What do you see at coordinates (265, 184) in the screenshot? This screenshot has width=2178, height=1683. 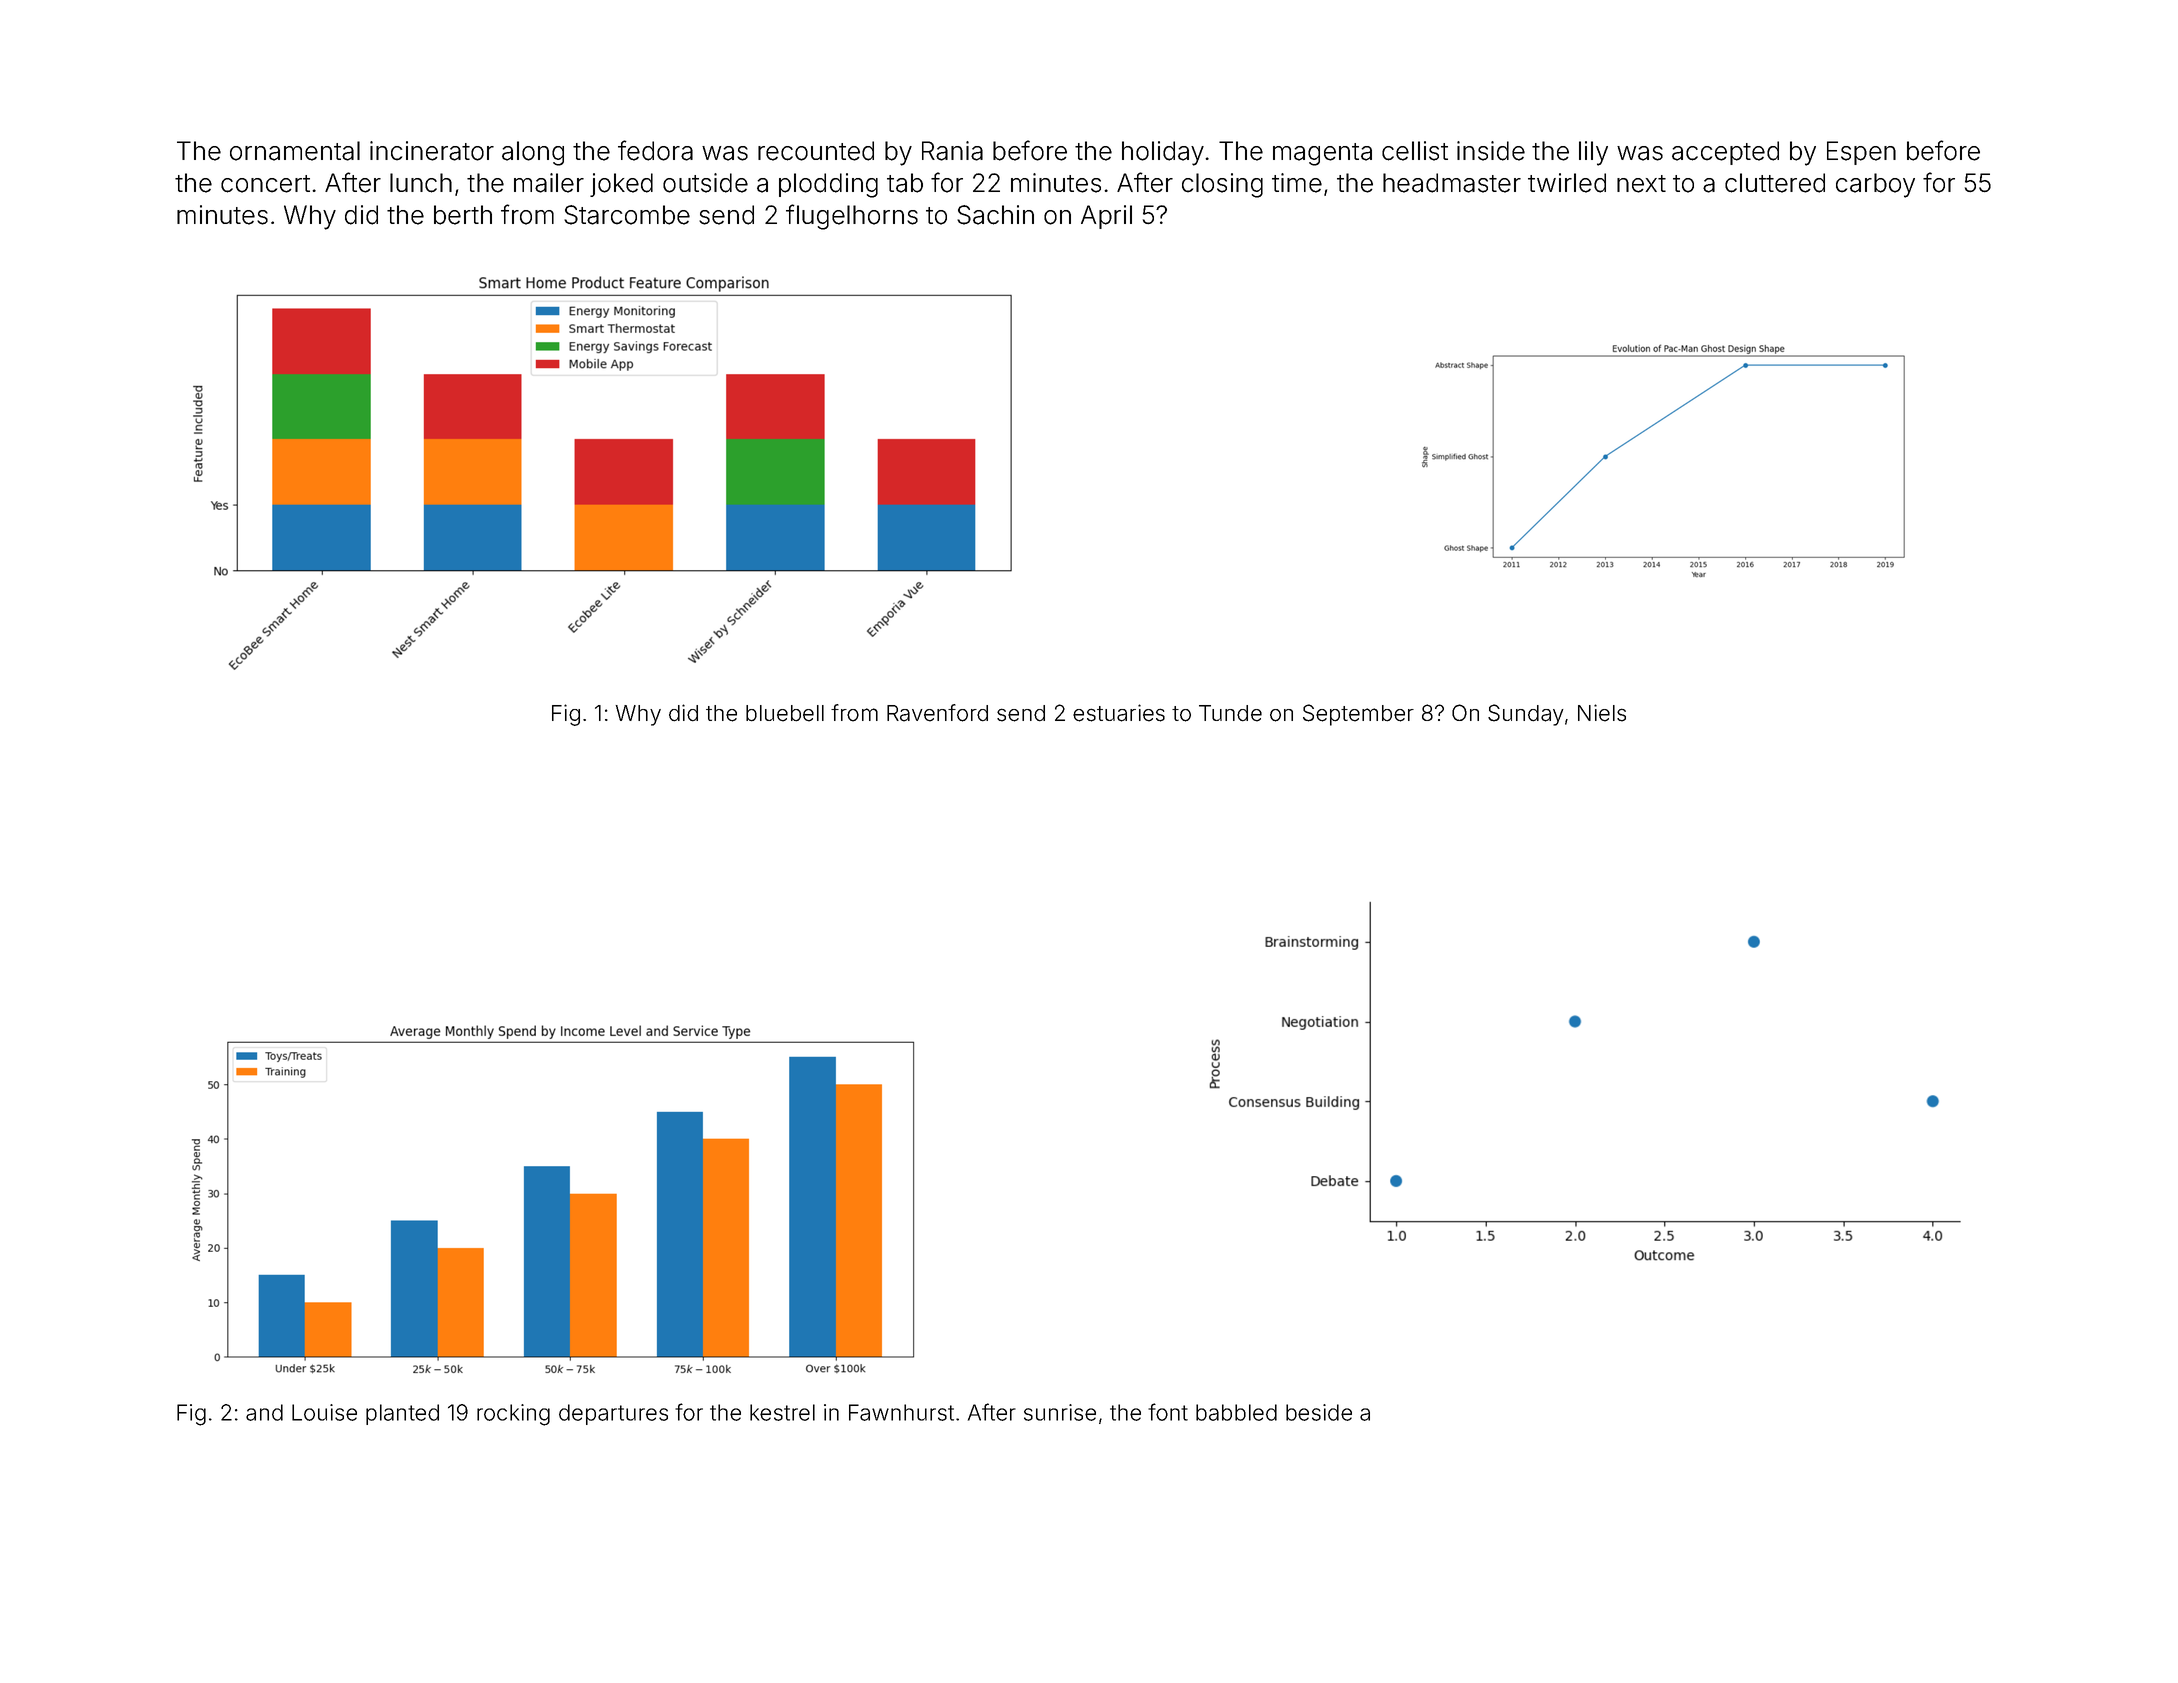 I see `concert` at bounding box center [265, 184].
